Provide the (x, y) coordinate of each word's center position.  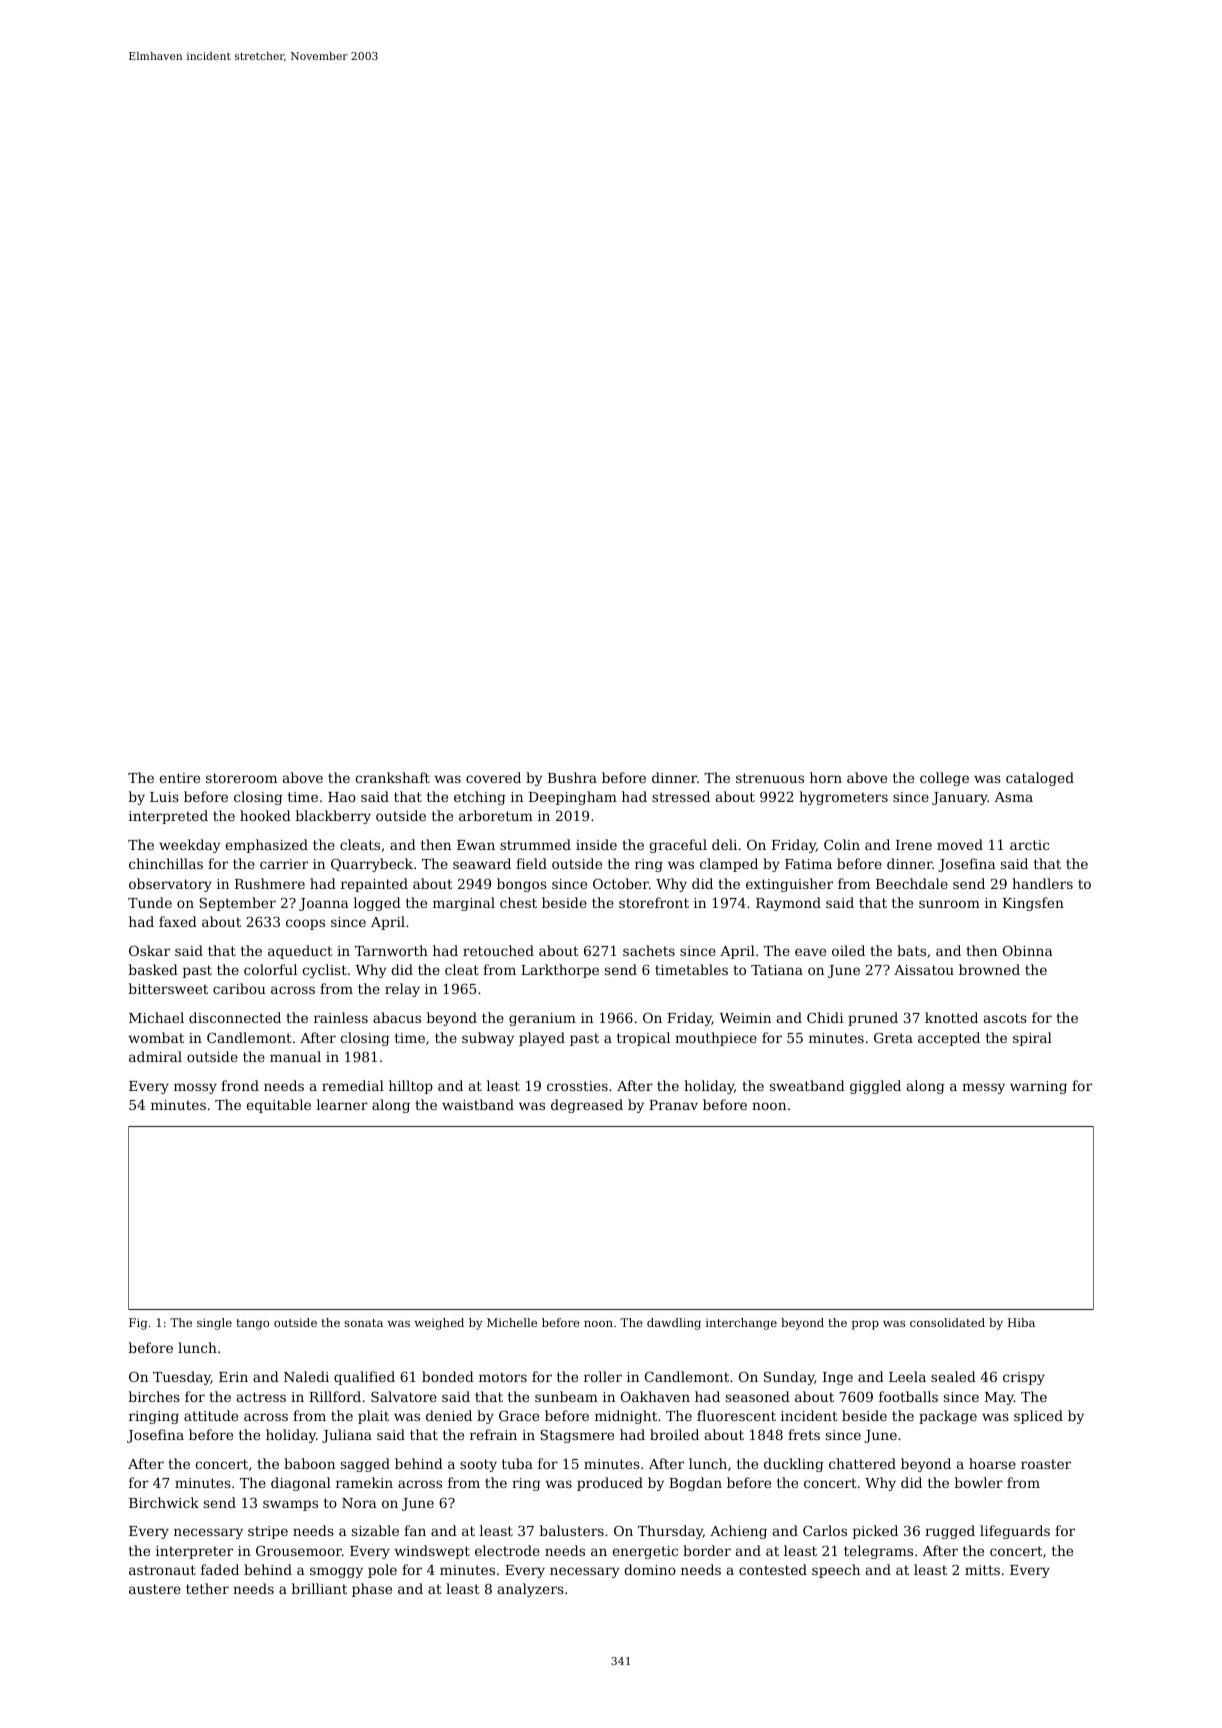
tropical (643, 1039)
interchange (741, 1324)
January (960, 798)
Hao (342, 797)
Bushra (572, 777)
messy (983, 1088)
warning (1038, 1087)
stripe (268, 1532)
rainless (341, 1017)
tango (252, 1324)
